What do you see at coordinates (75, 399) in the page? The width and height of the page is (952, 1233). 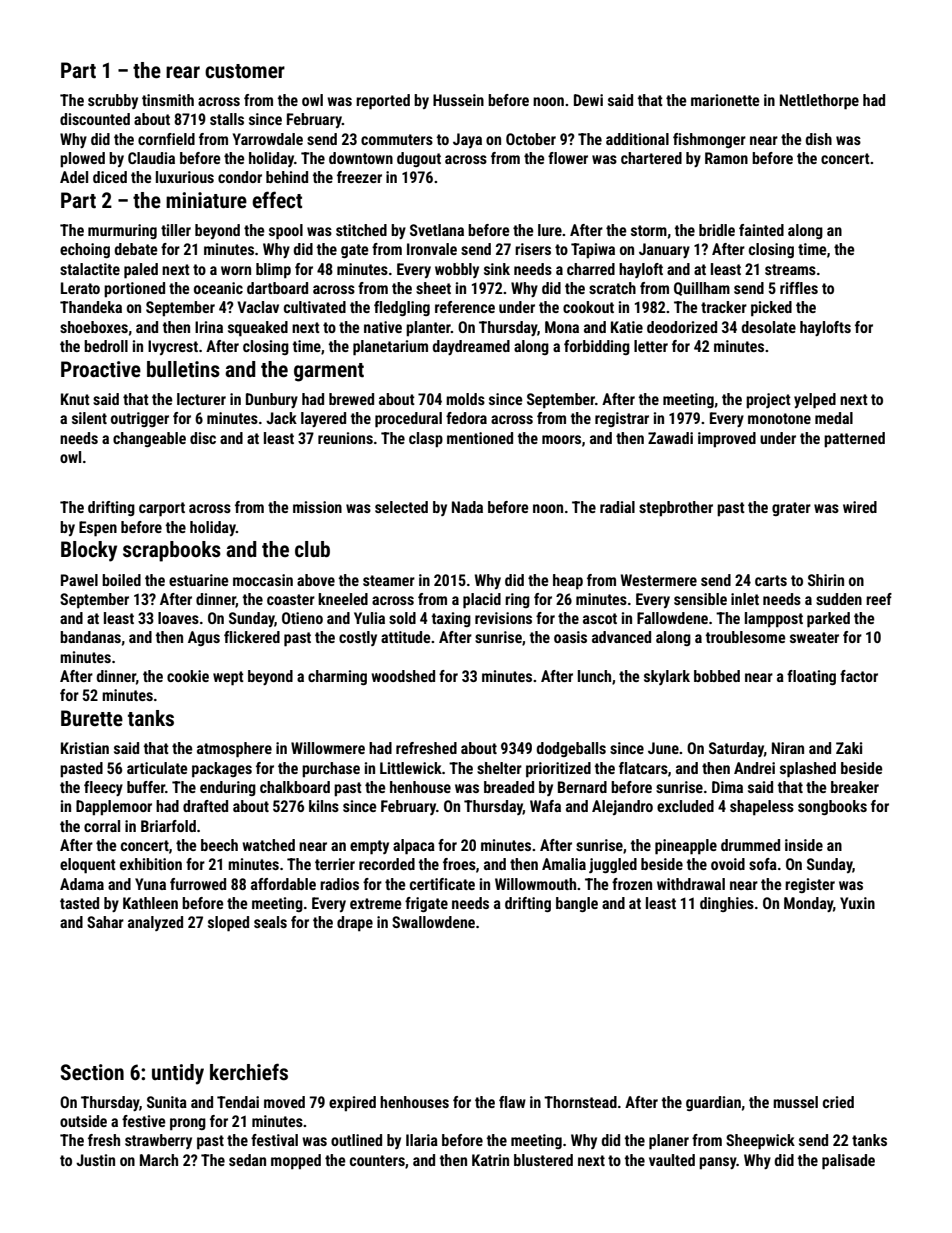 I see `Knut` at bounding box center [75, 399].
